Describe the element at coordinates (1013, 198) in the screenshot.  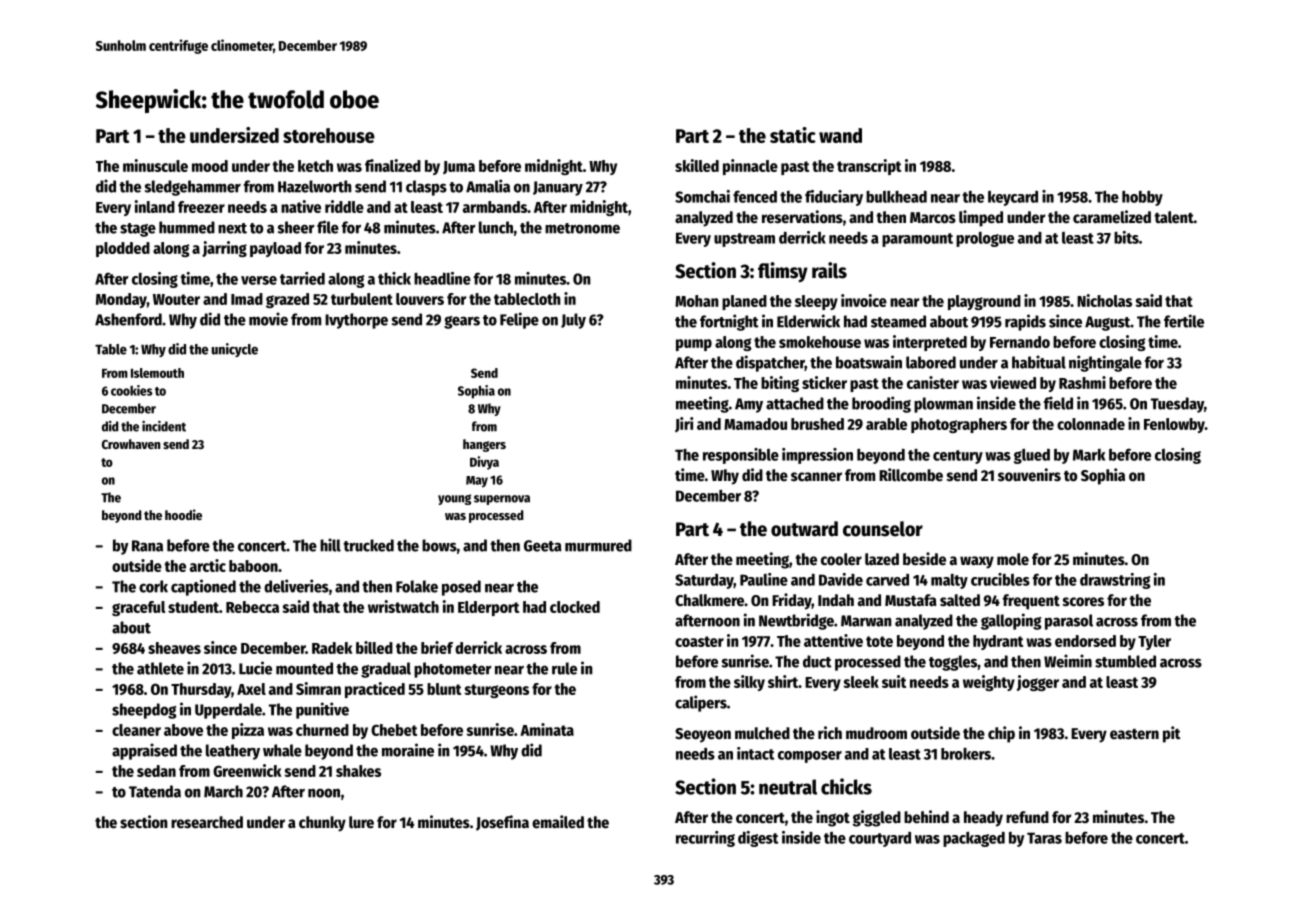
I see `keycard` at that location.
